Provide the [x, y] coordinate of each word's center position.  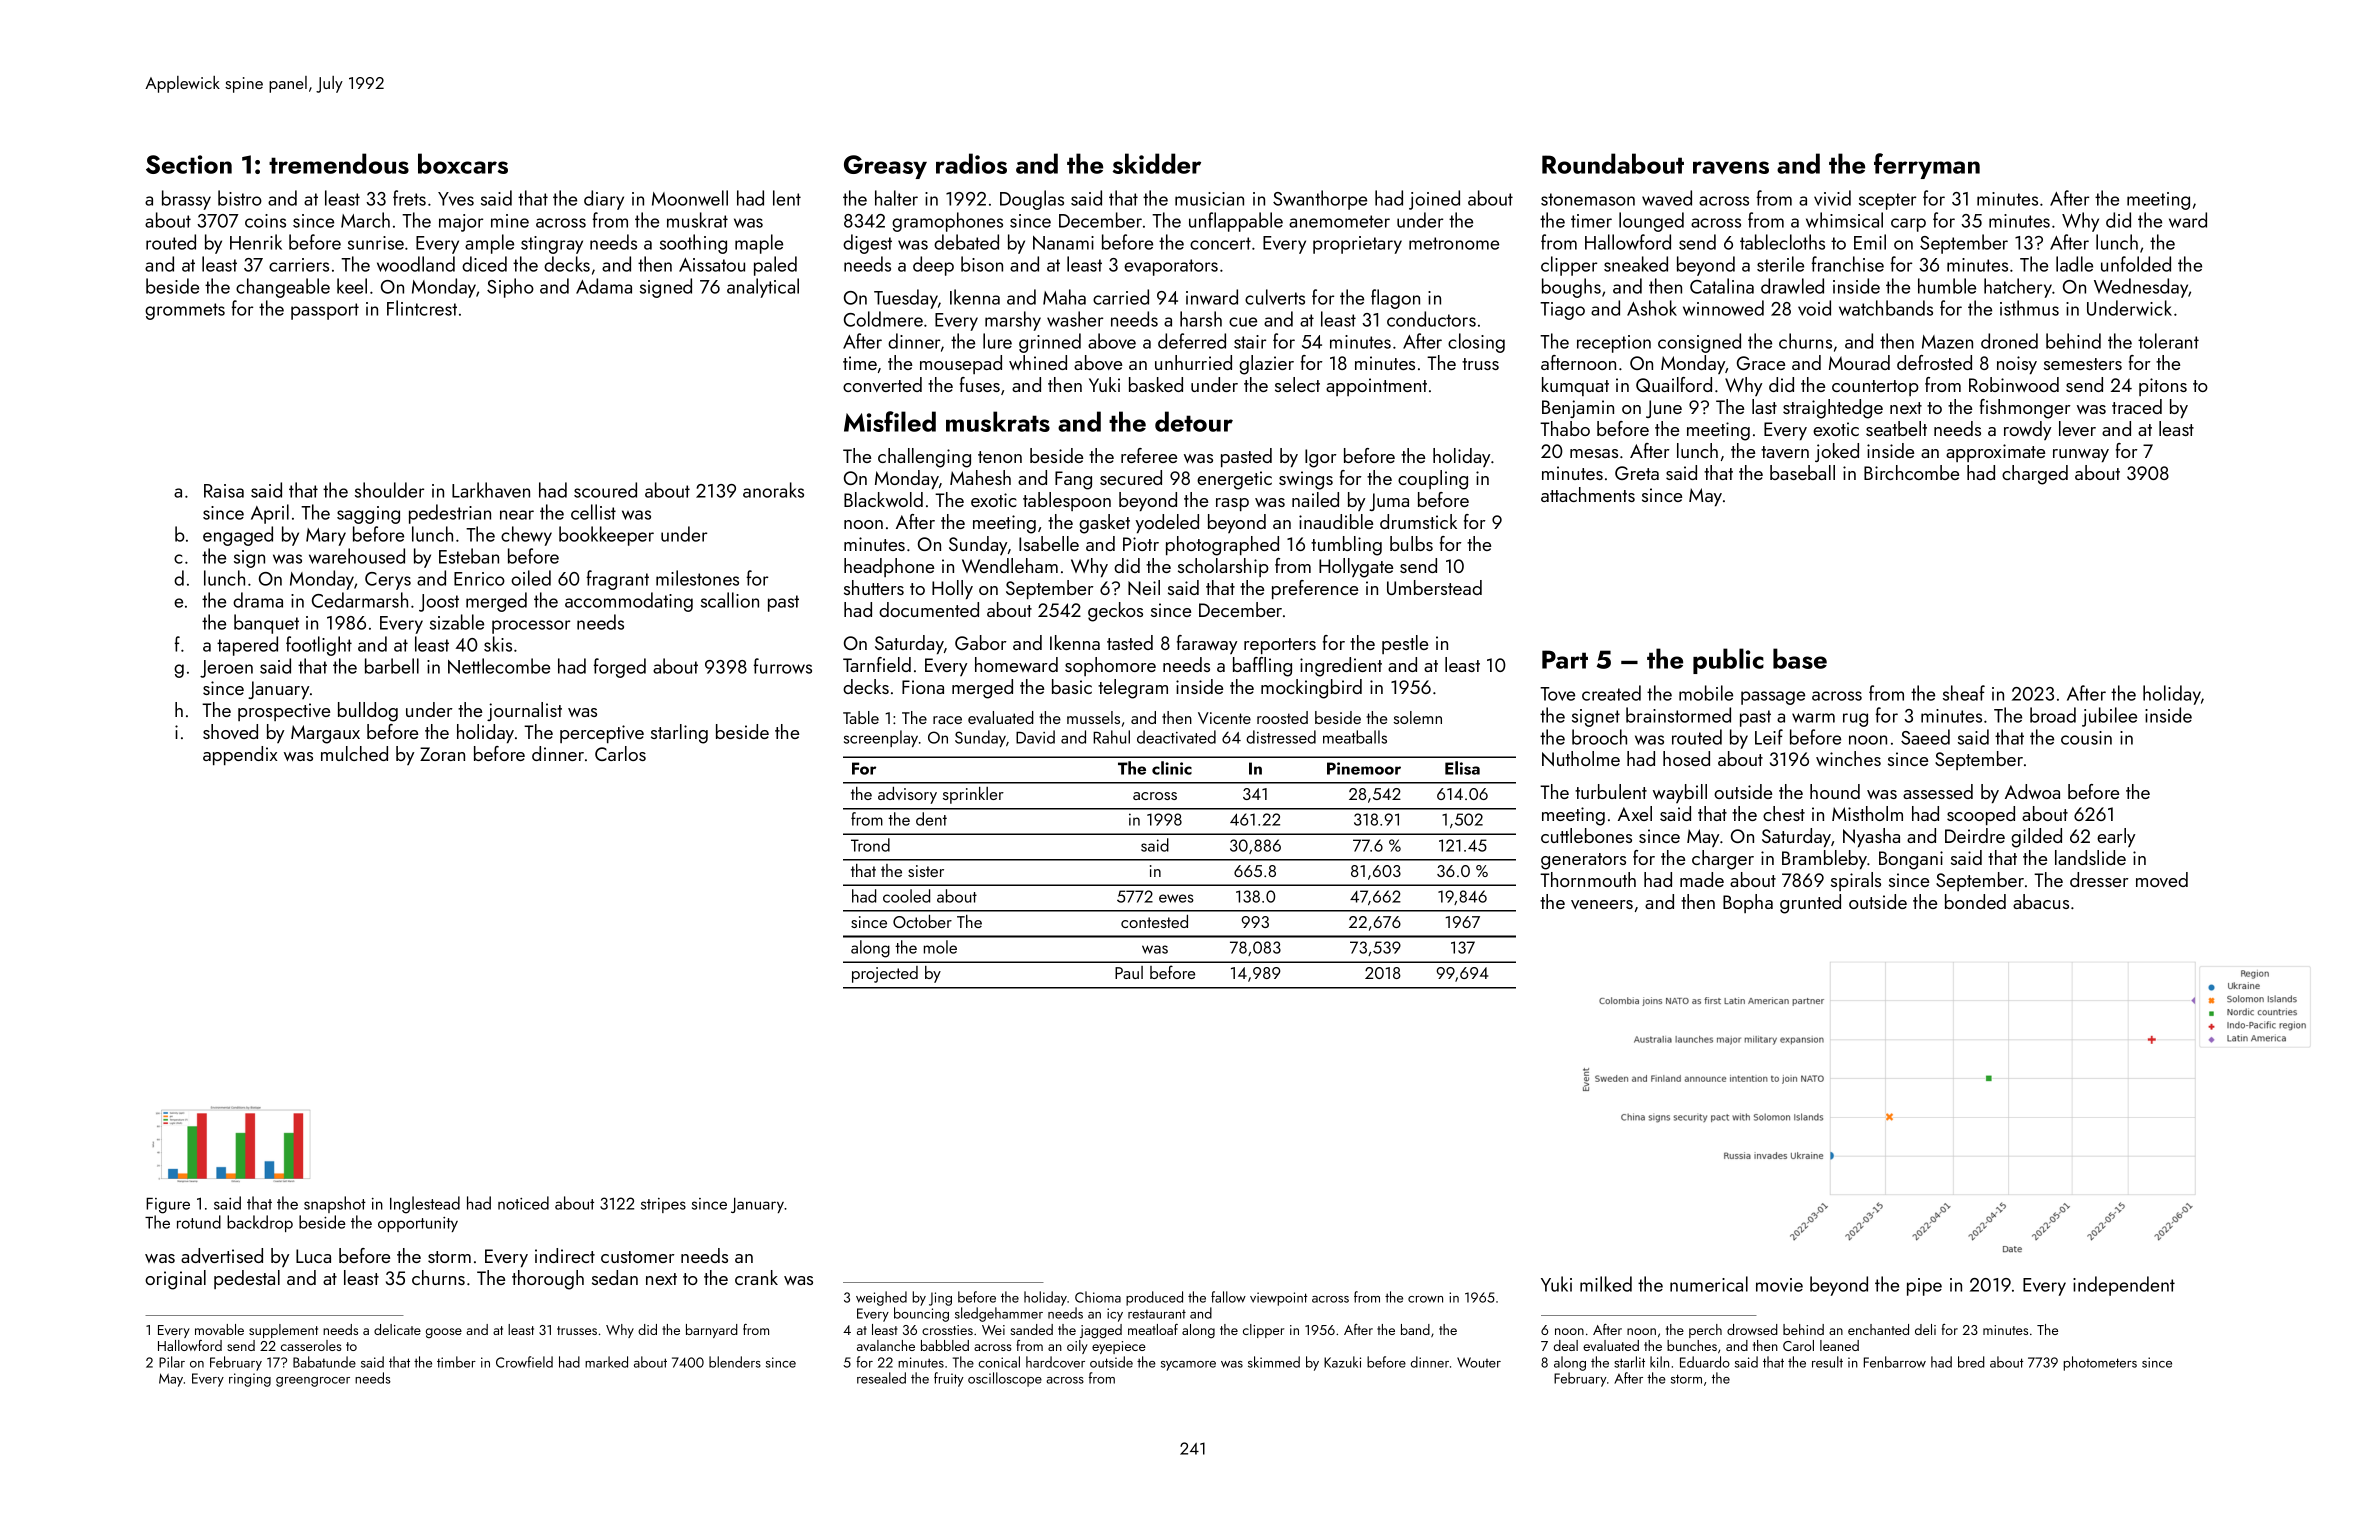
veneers [1602, 904]
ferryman [1927, 166]
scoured [605, 490]
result [1827, 1362]
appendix [240, 755]
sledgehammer [999, 1314]
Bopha [1748, 903]
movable [219, 1329]
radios [971, 163]
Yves [456, 199]
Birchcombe [1911, 472]
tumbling [1346, 546]
